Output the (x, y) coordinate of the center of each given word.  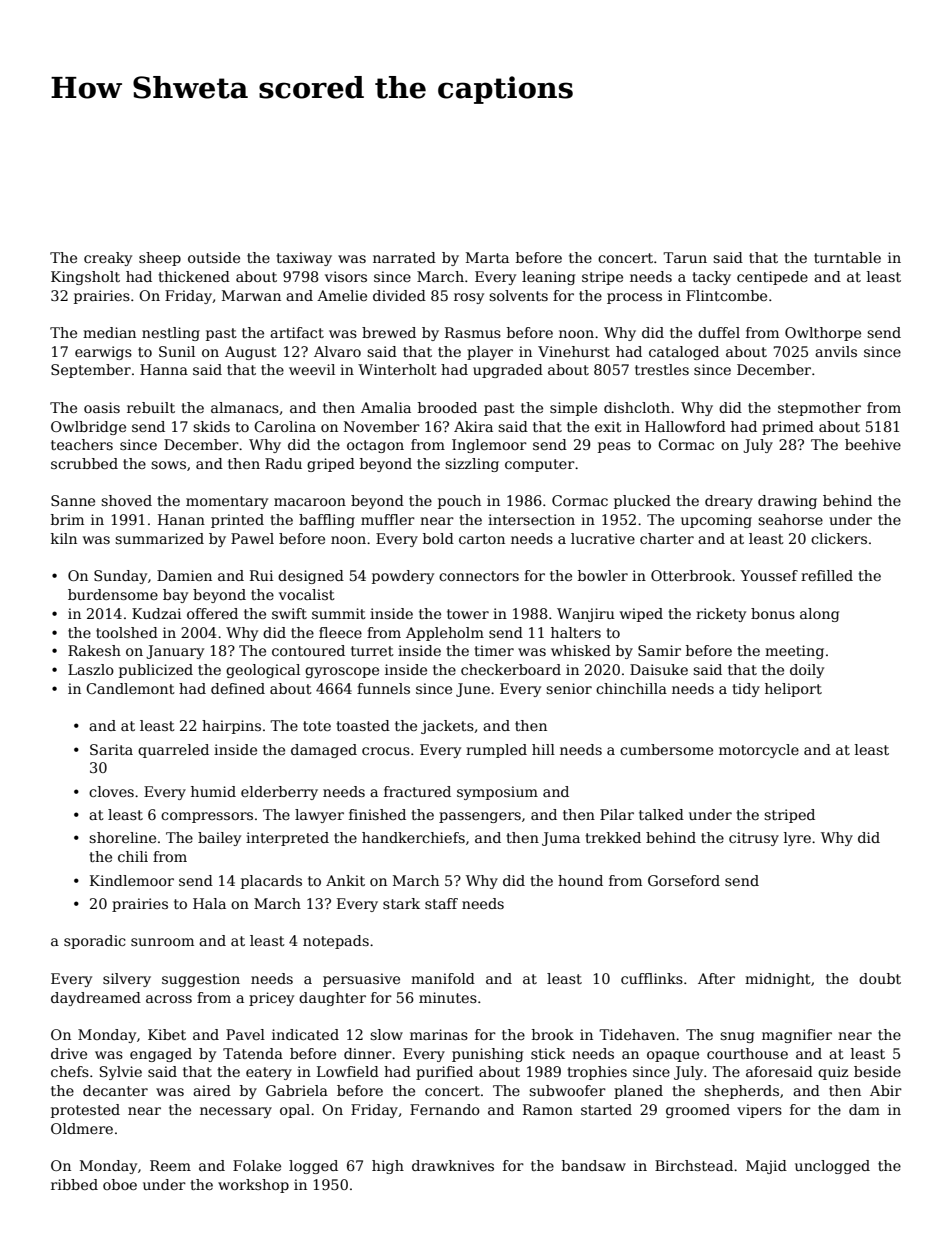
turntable (847, 257)
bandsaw (594, 1165)
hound (580, 880)
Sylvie (121, 1073)
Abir (886, 1090)
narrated (404, 257)
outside (214, 257)
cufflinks (652, 978)
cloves (111, 791)
